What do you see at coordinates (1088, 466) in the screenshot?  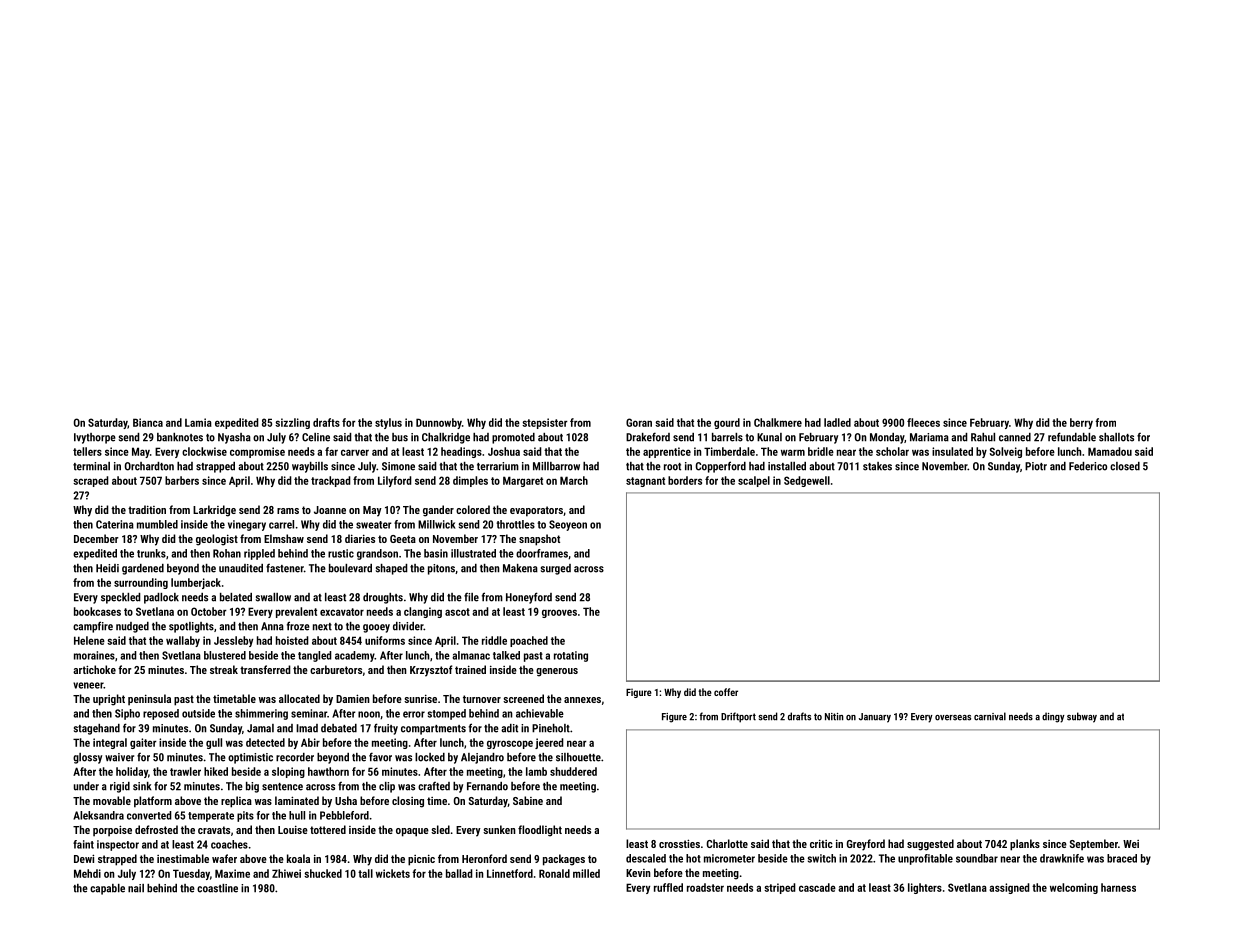 I see `Federico` at bounding box center [1088, 466].
